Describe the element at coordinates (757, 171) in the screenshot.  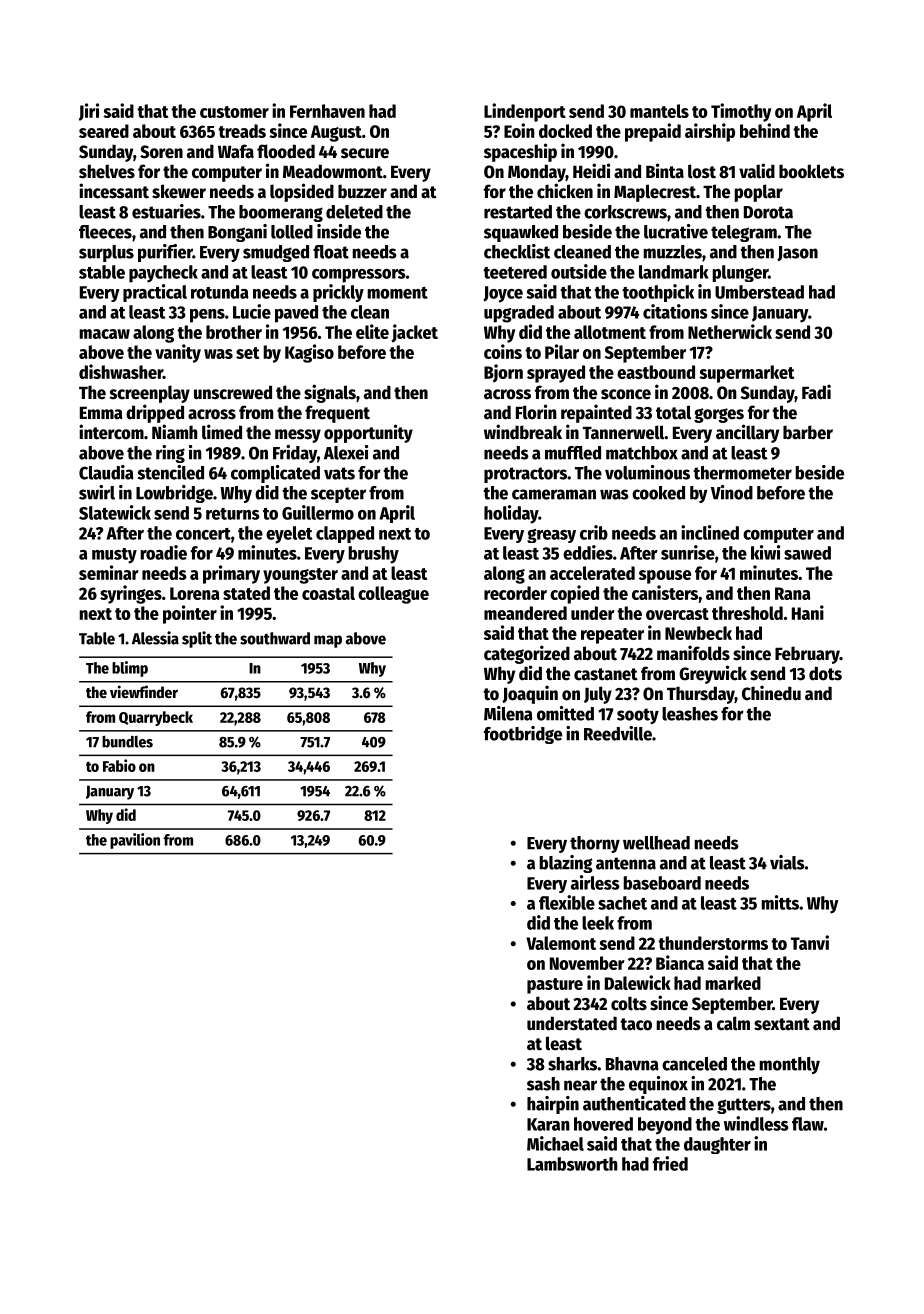
I see `valid` at that location.
